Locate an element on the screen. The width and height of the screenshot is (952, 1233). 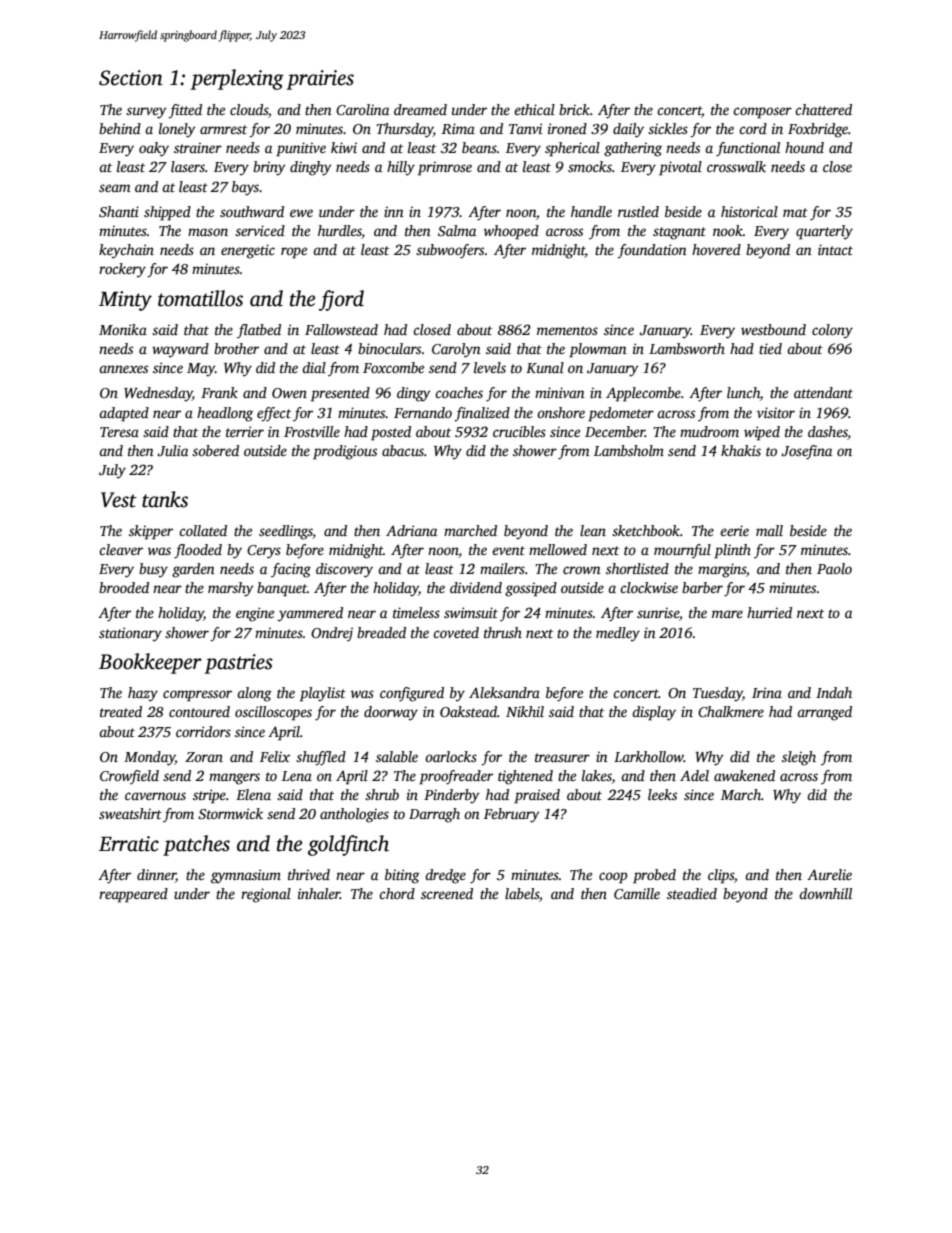
chattered is located at coordinates (823, 109).
